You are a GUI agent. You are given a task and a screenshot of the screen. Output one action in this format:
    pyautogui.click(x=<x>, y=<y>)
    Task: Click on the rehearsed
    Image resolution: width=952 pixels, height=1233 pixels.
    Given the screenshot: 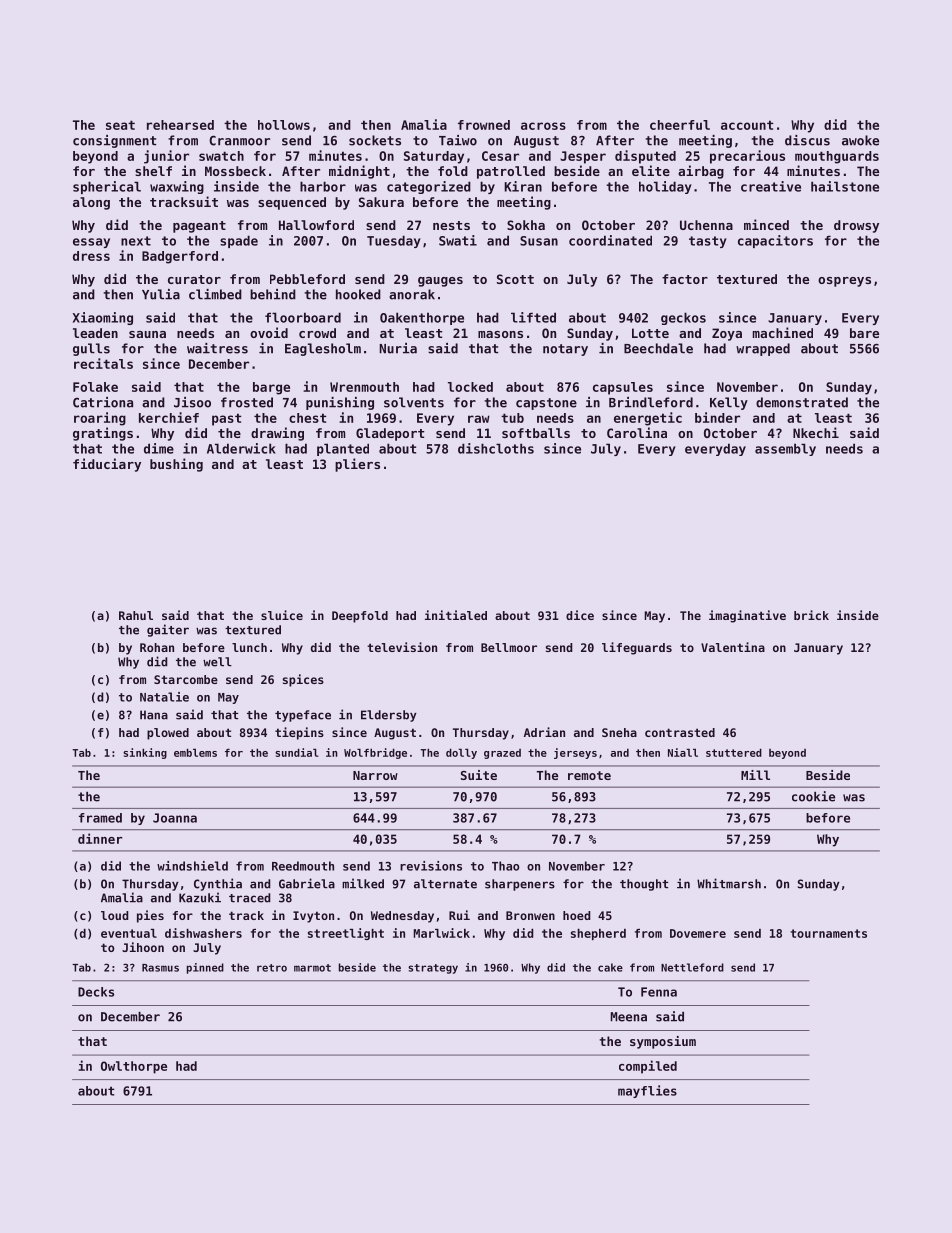 What is the action you would take?
    pyautogui.click(x=180, y=125)
